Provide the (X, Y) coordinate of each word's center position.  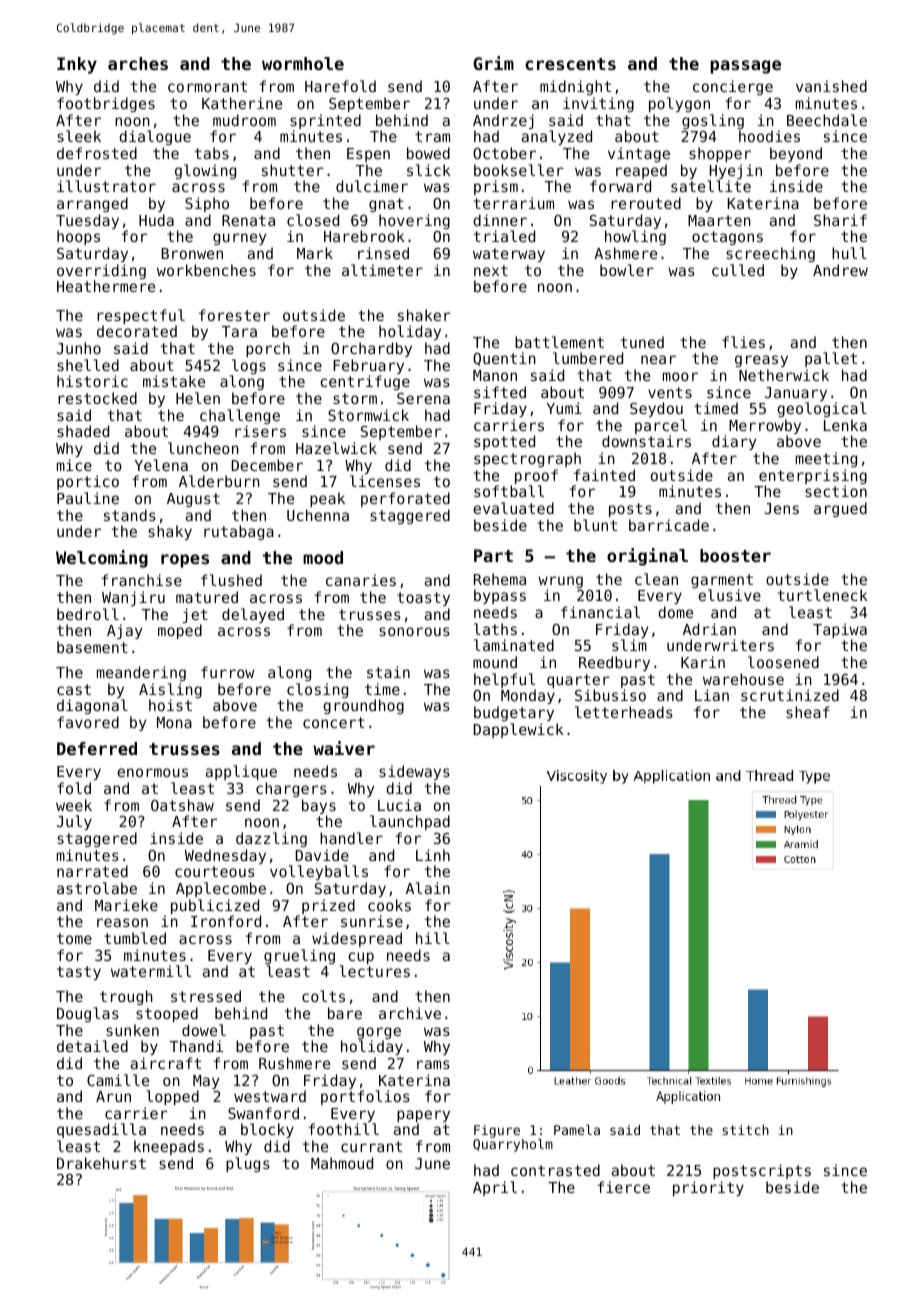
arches (138, 63)
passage (745, 67)
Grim (493, 63)
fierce (624, 1187)
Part (493, 555)
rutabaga (239, 532)
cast (74, 689)
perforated (405, 499)
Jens (782, 508)
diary (734, 442)
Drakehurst (101, 1163)
